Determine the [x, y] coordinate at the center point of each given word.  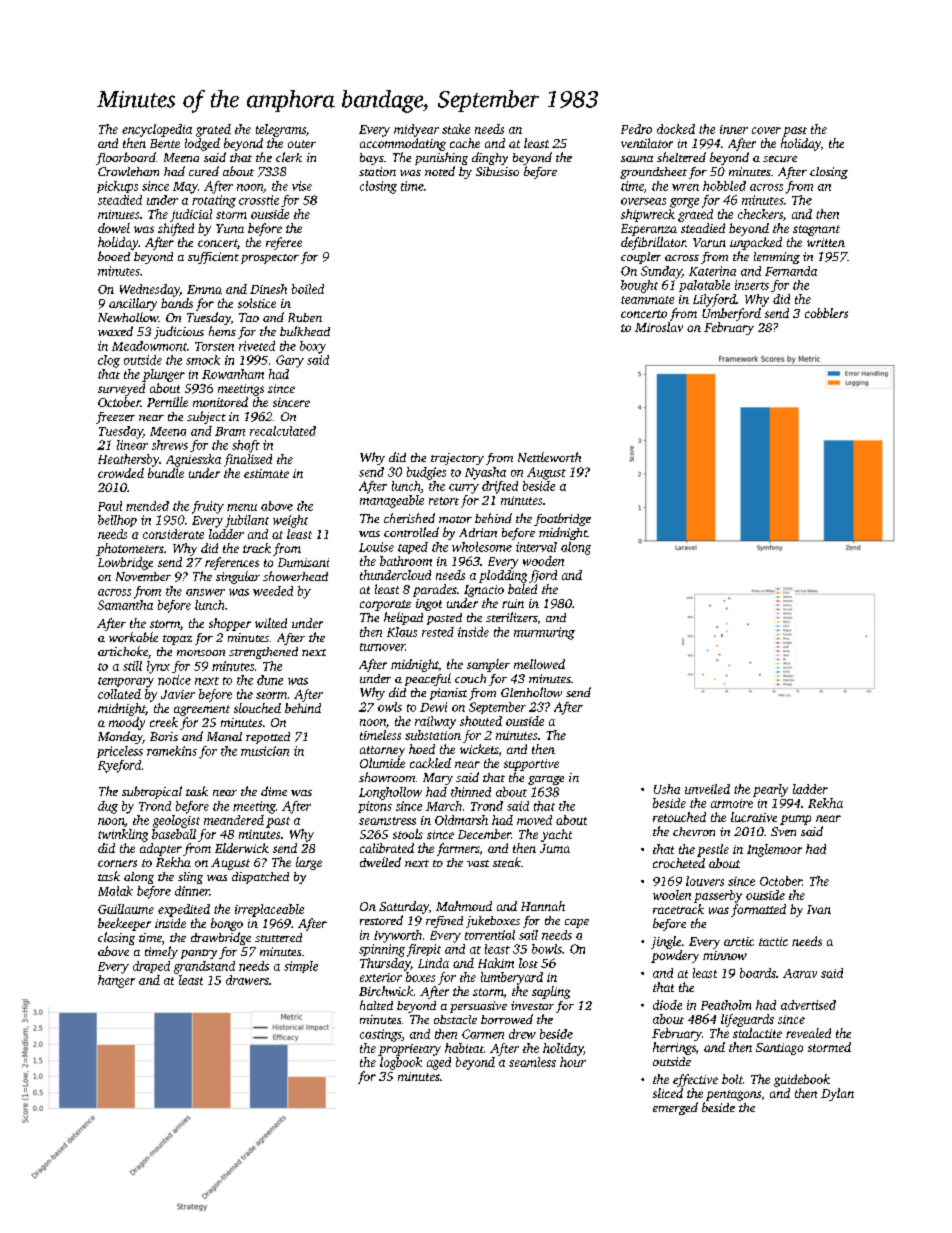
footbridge [562, 519]
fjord [543, 576]
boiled [308, 289]
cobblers [826, 313]
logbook [401, 1063]
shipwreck [648, 215]
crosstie [259, 200]
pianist [448, 694]
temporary [126, 682]
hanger [116, 981]
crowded [121, 473]
